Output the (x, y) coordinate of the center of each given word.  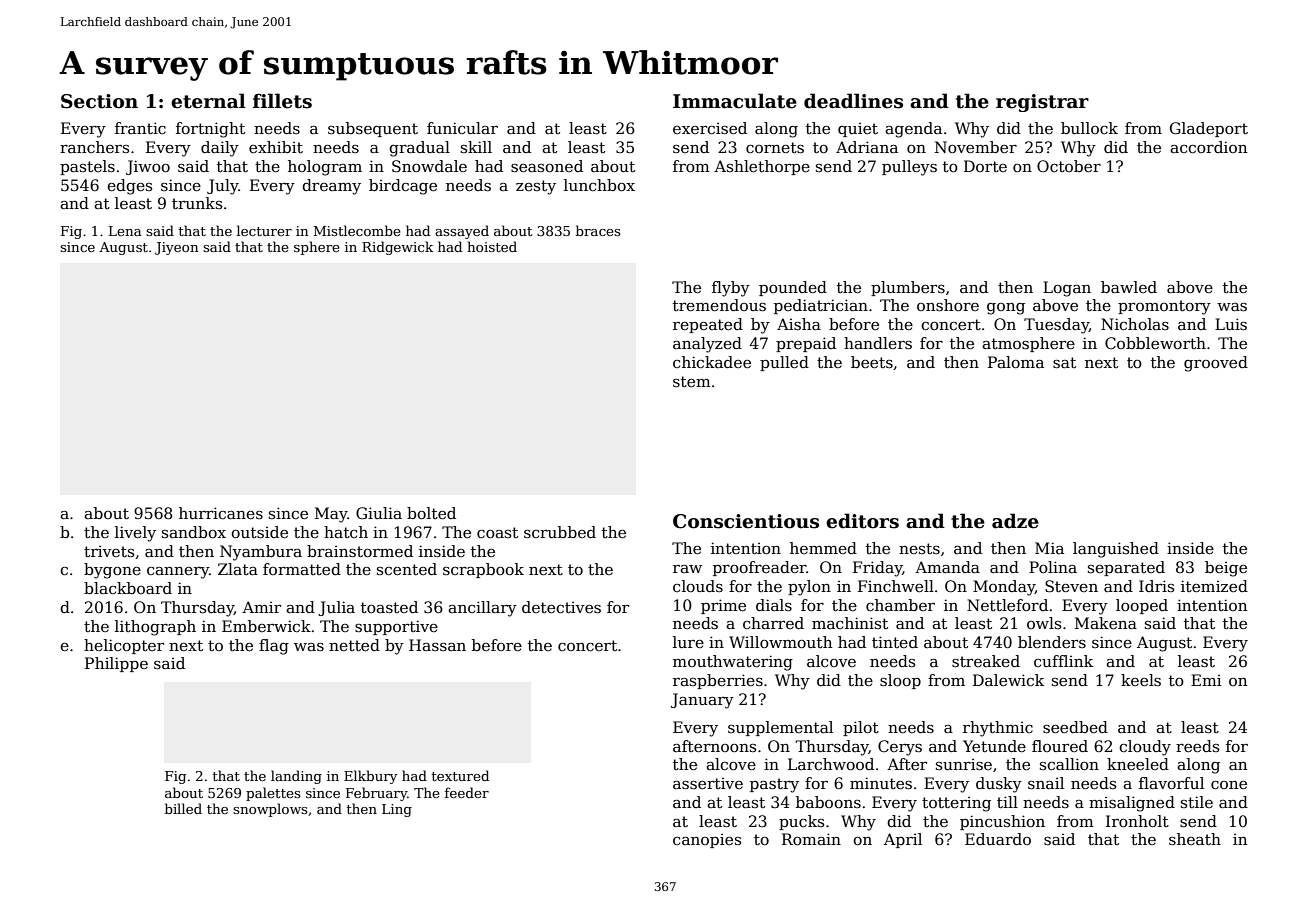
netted (354, 645)
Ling (397, 810)
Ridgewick (397, 248)
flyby (731, 289)
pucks (801, 822)
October (1069, 166)
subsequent (373, 129)
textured (460, 775)
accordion (1208, 147)
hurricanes (221, 513)
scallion (1069, 764)
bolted (431, 513)
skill (476, 147)
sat (1064, 362)
